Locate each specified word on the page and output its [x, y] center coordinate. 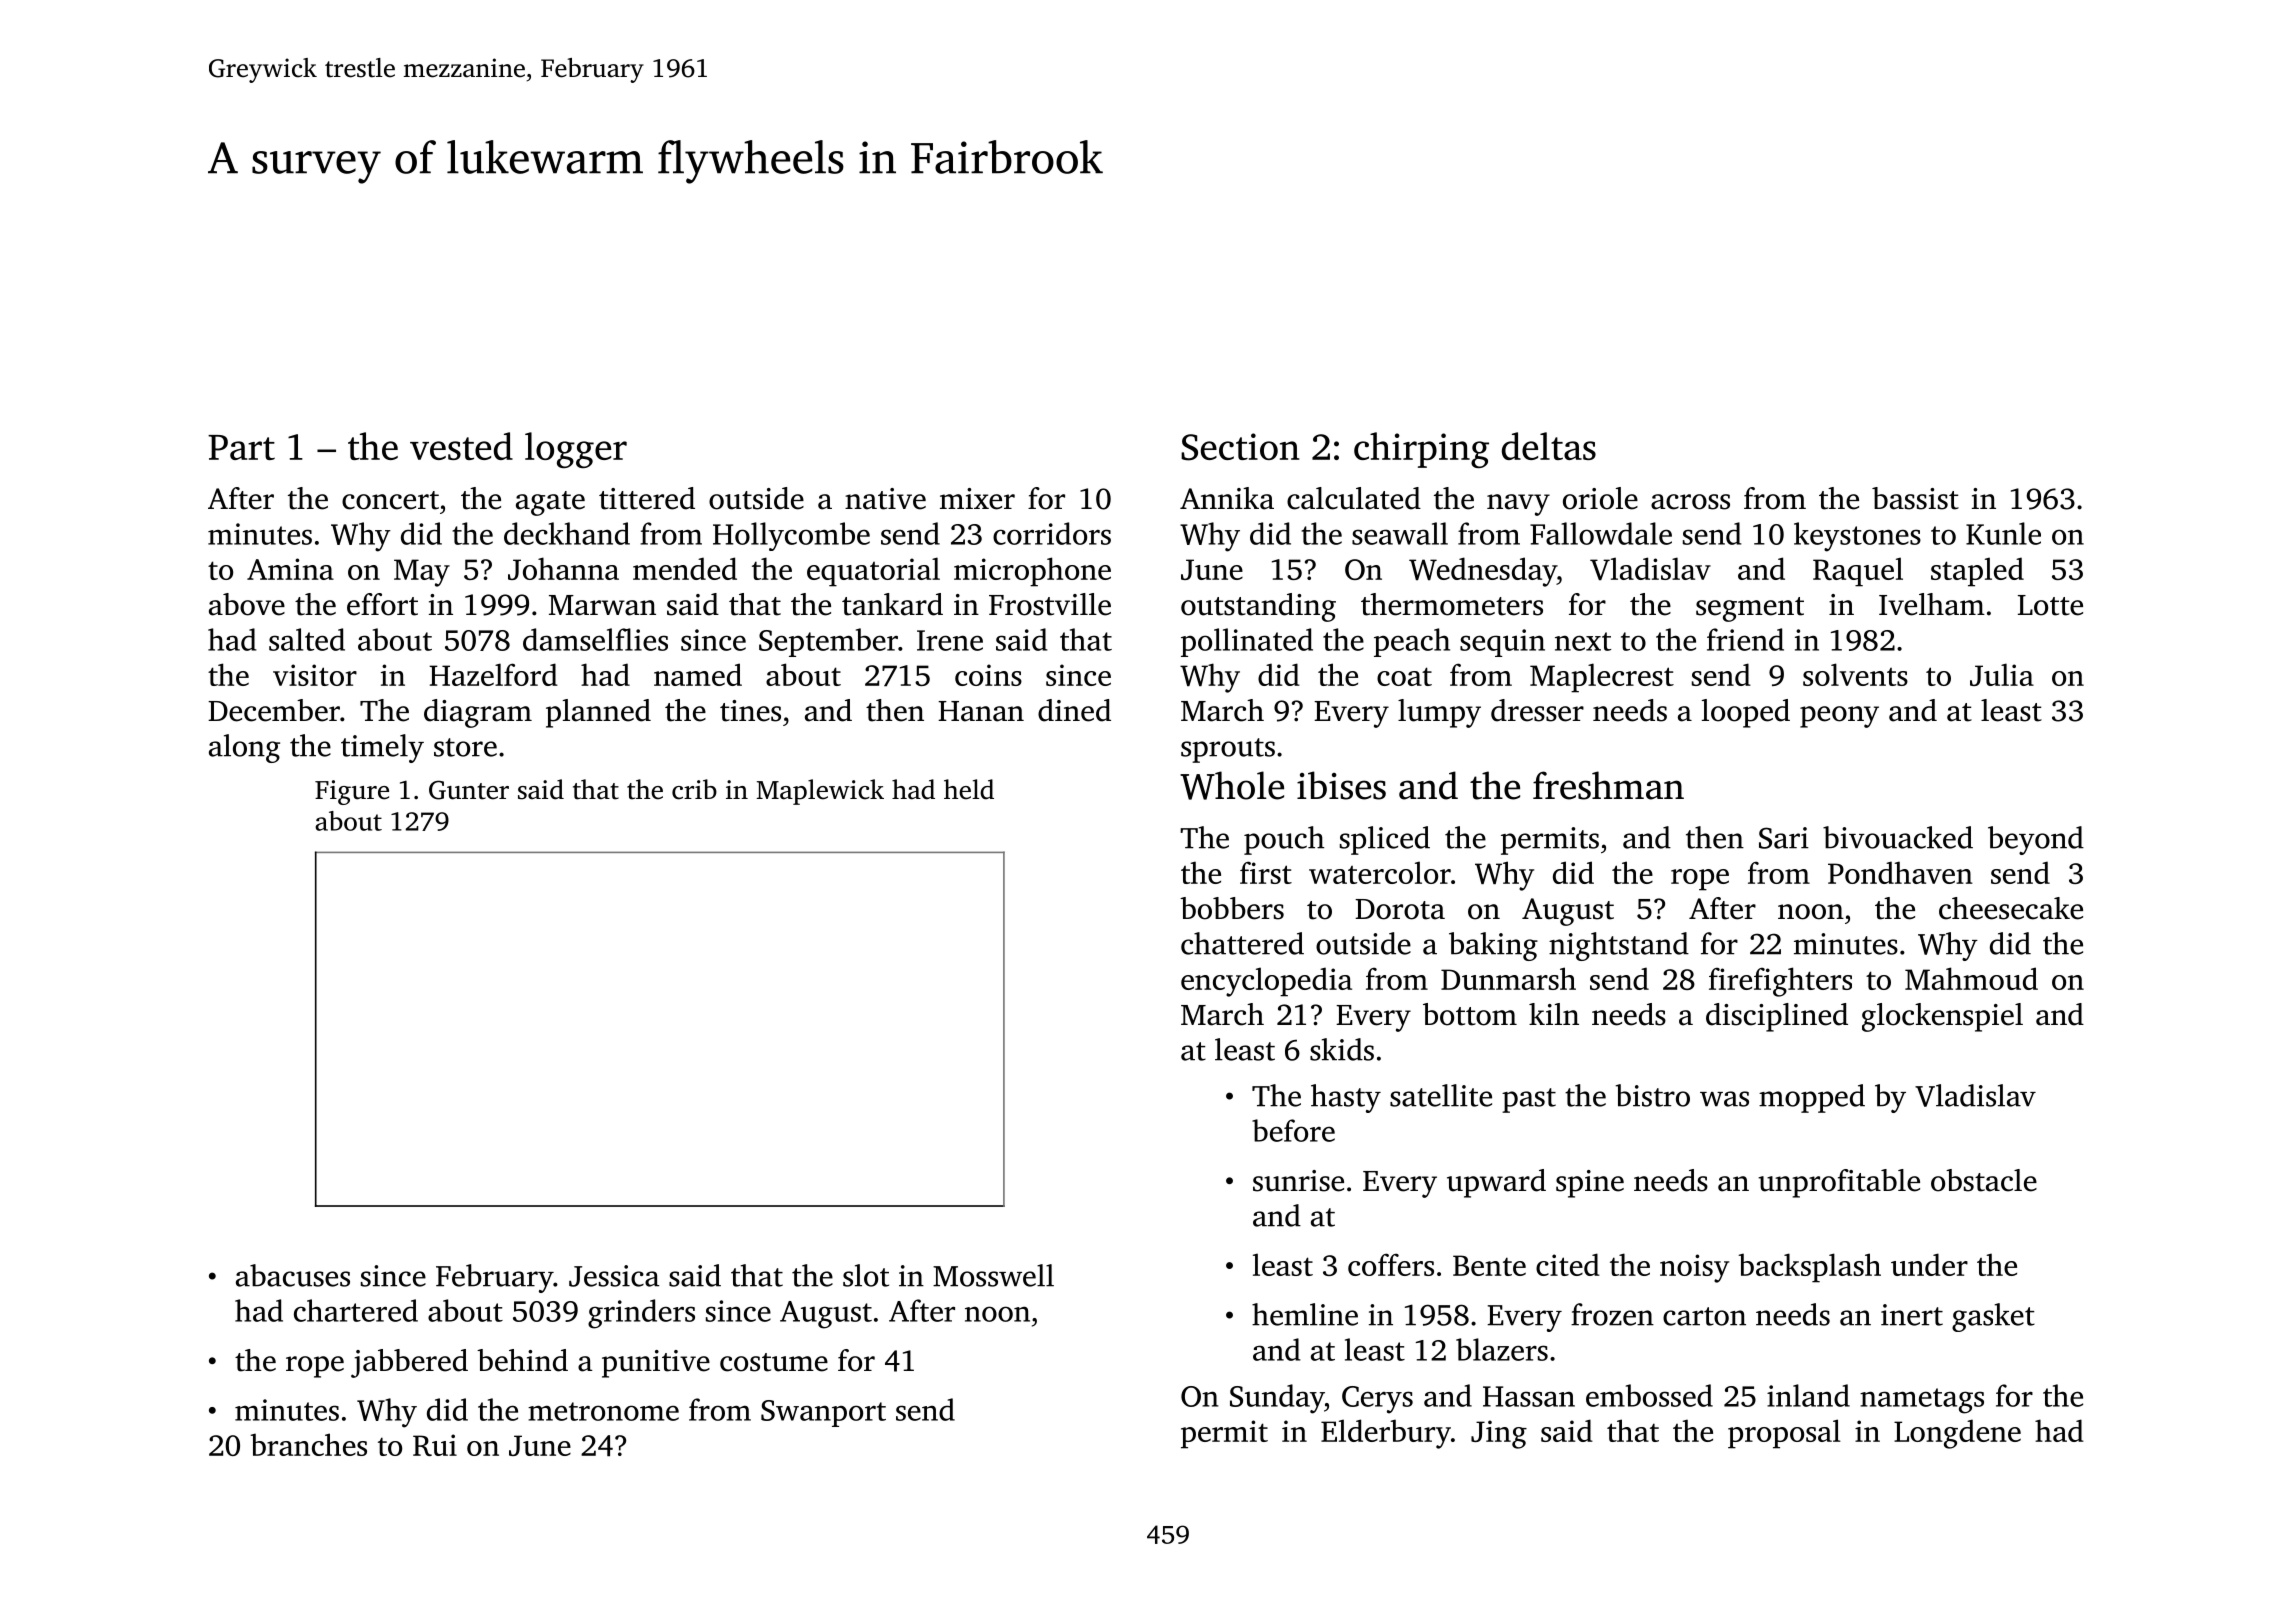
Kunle [2003, 533]
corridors [1052, 533]
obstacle [1984, 1180]
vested [461, 446]
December [274, 710]
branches [308, 1444]
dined [1074, 710]
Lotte [2050, 605]
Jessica [614, 1276]
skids [1342, 1049]
